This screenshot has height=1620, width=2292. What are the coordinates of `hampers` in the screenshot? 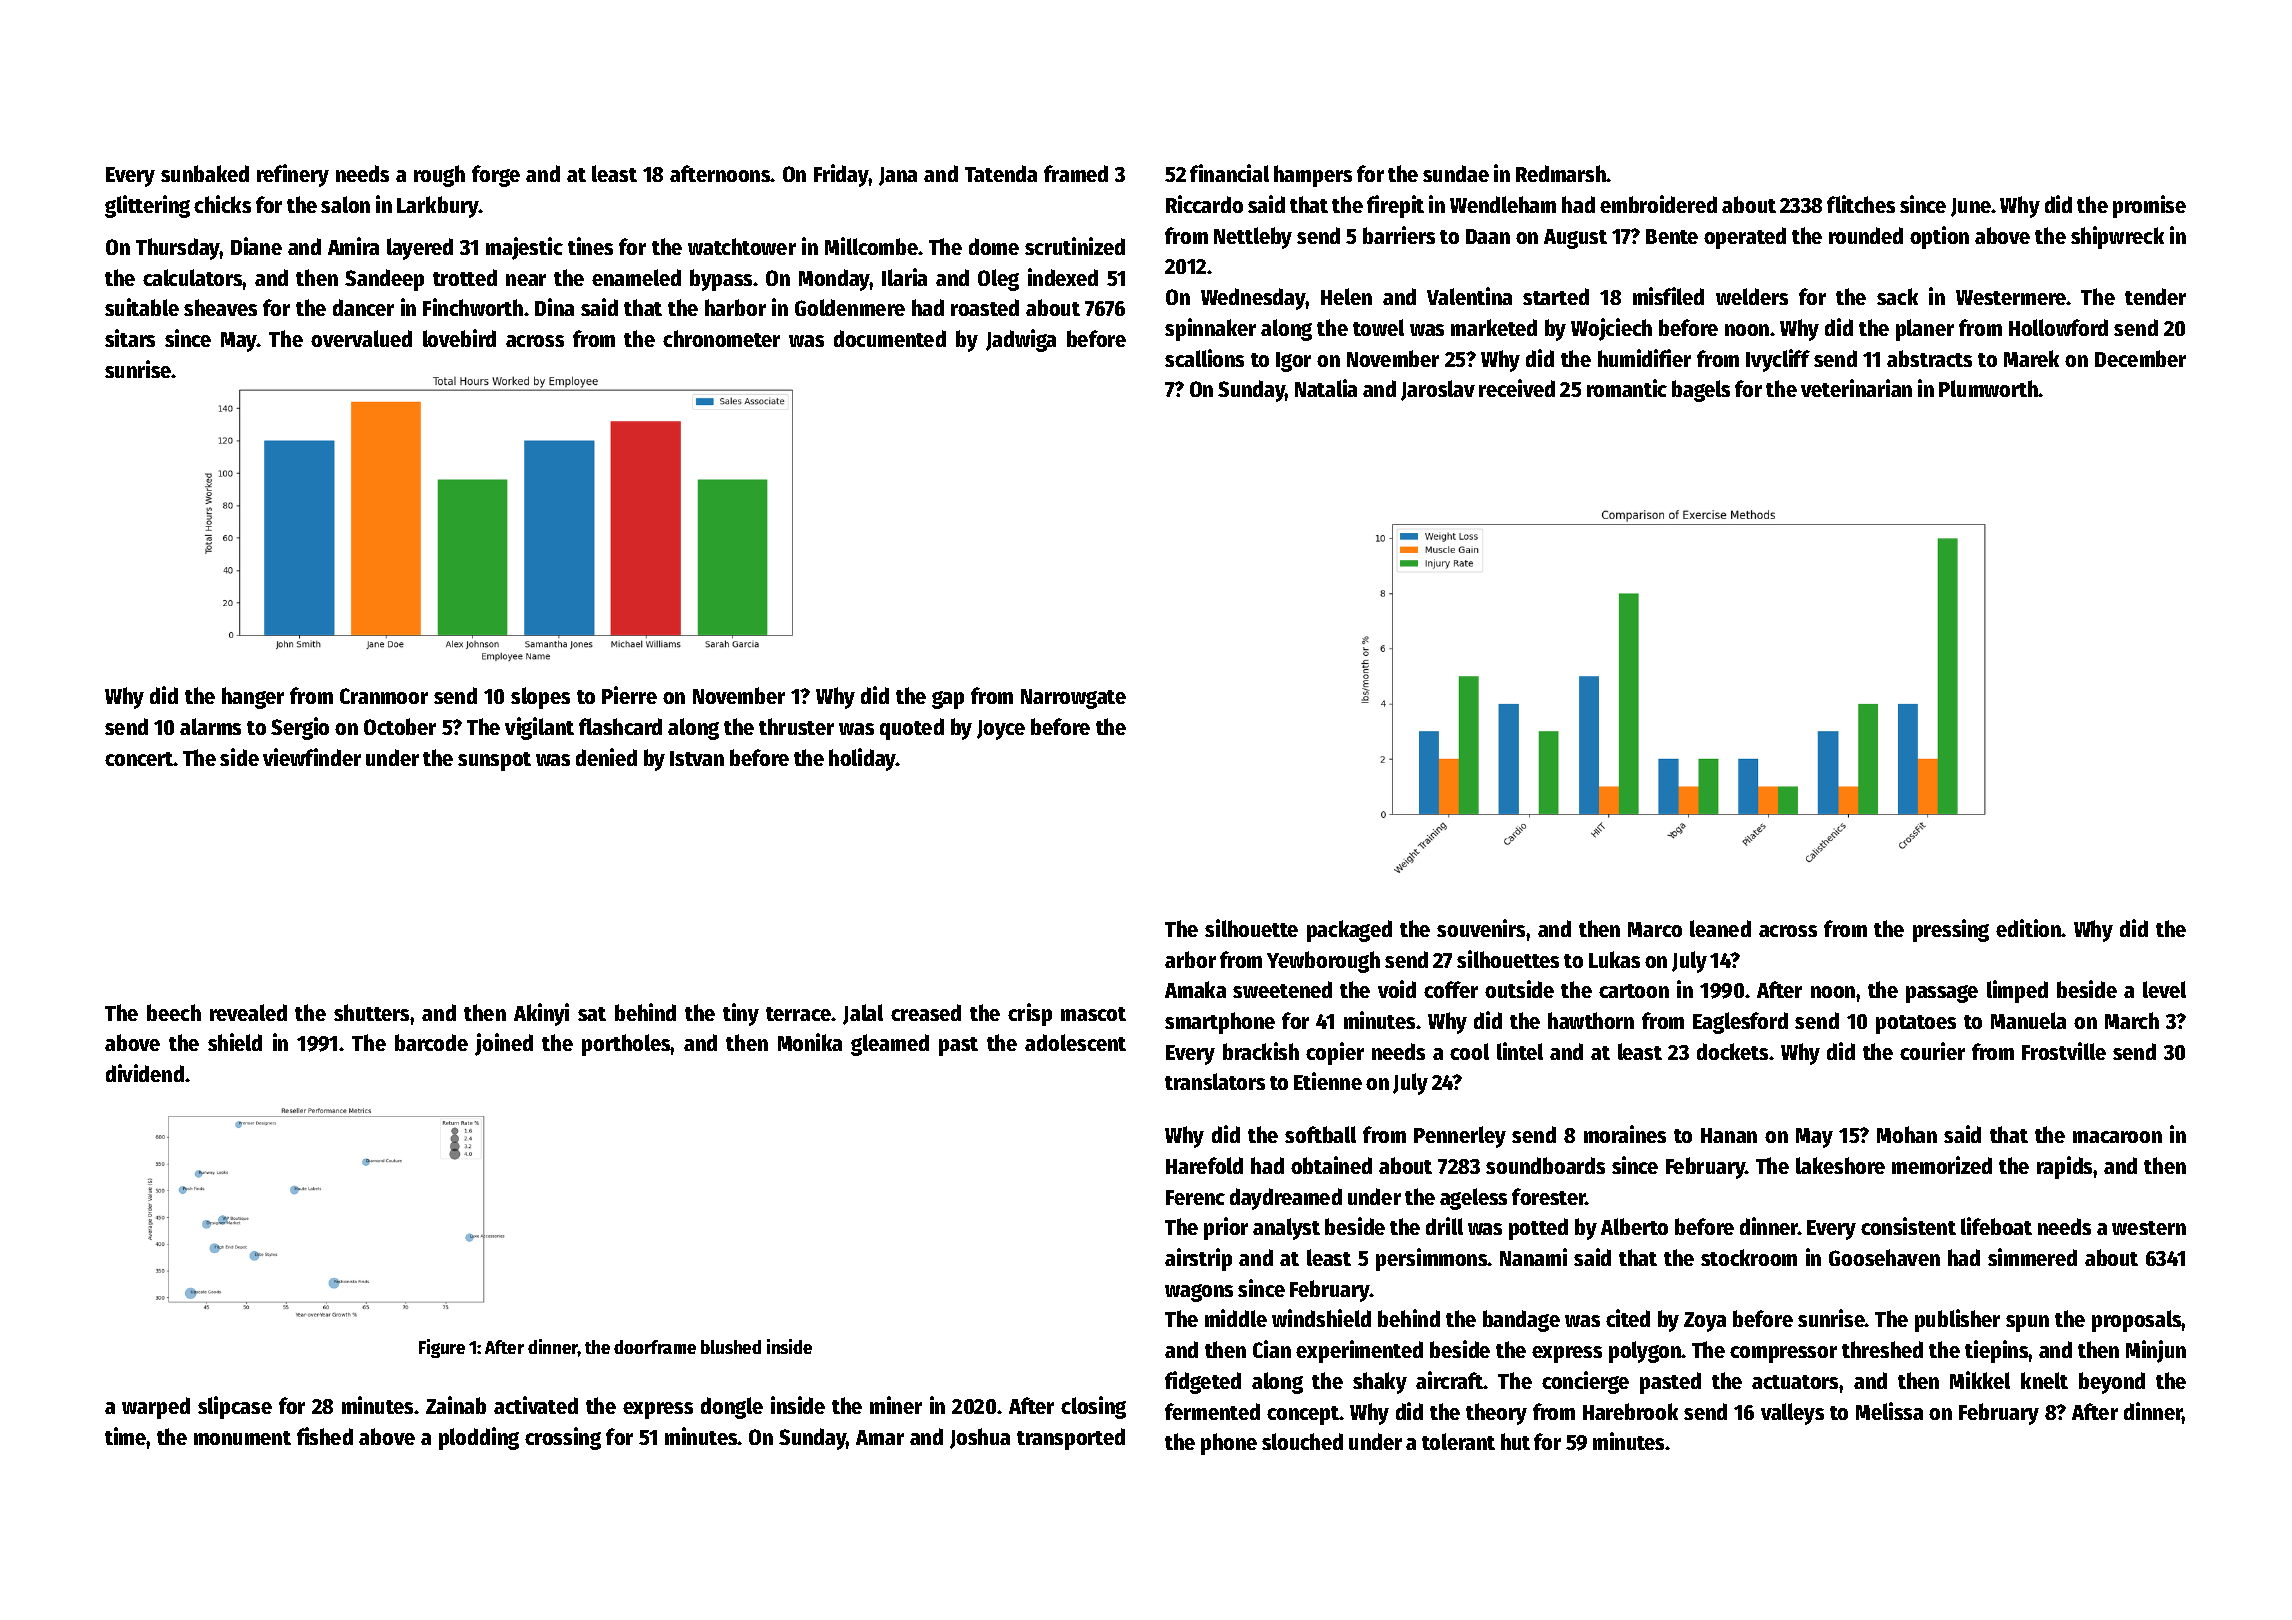 It's located at (1313, 176).
